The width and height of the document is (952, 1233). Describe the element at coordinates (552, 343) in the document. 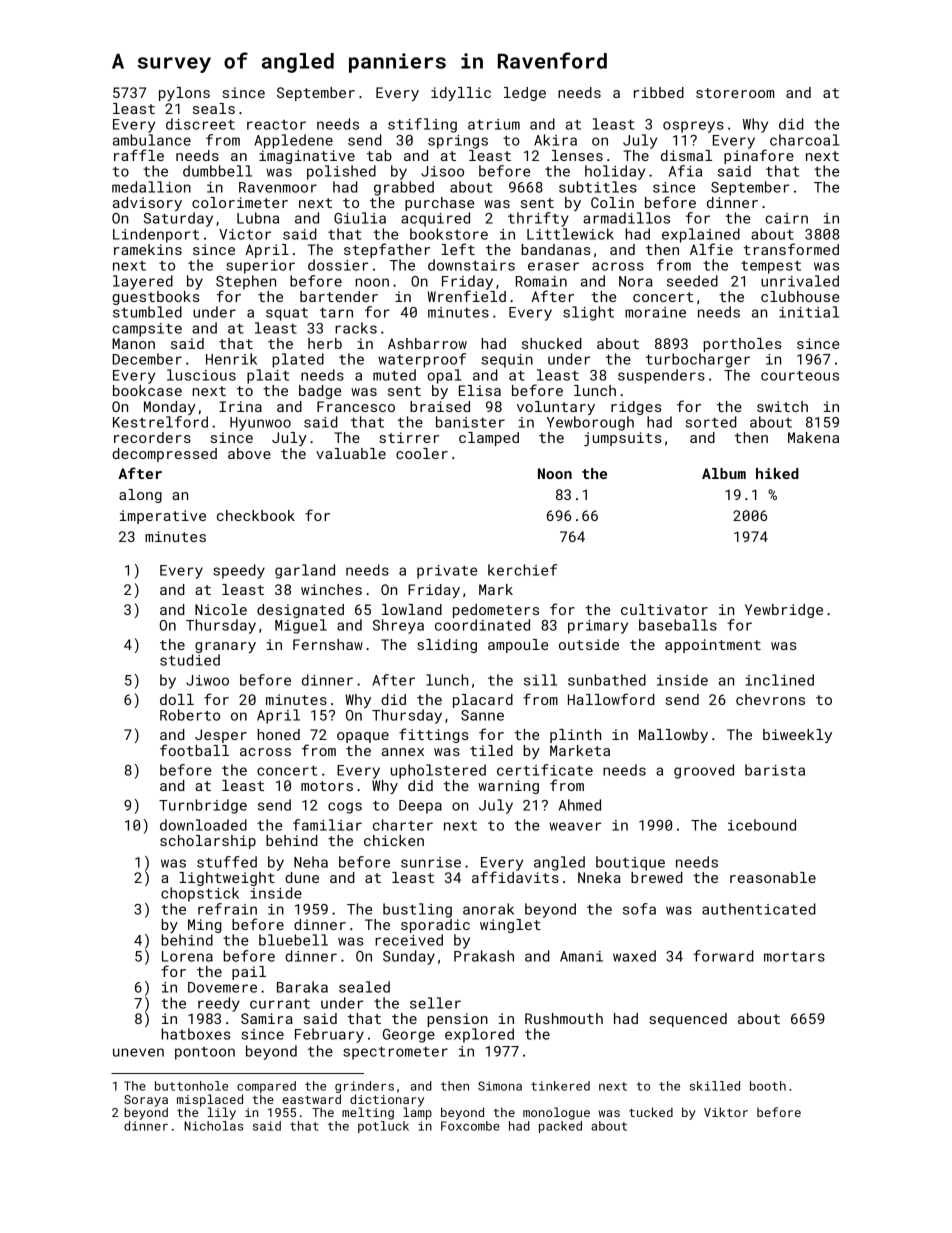

I see `shucked` at that location.
